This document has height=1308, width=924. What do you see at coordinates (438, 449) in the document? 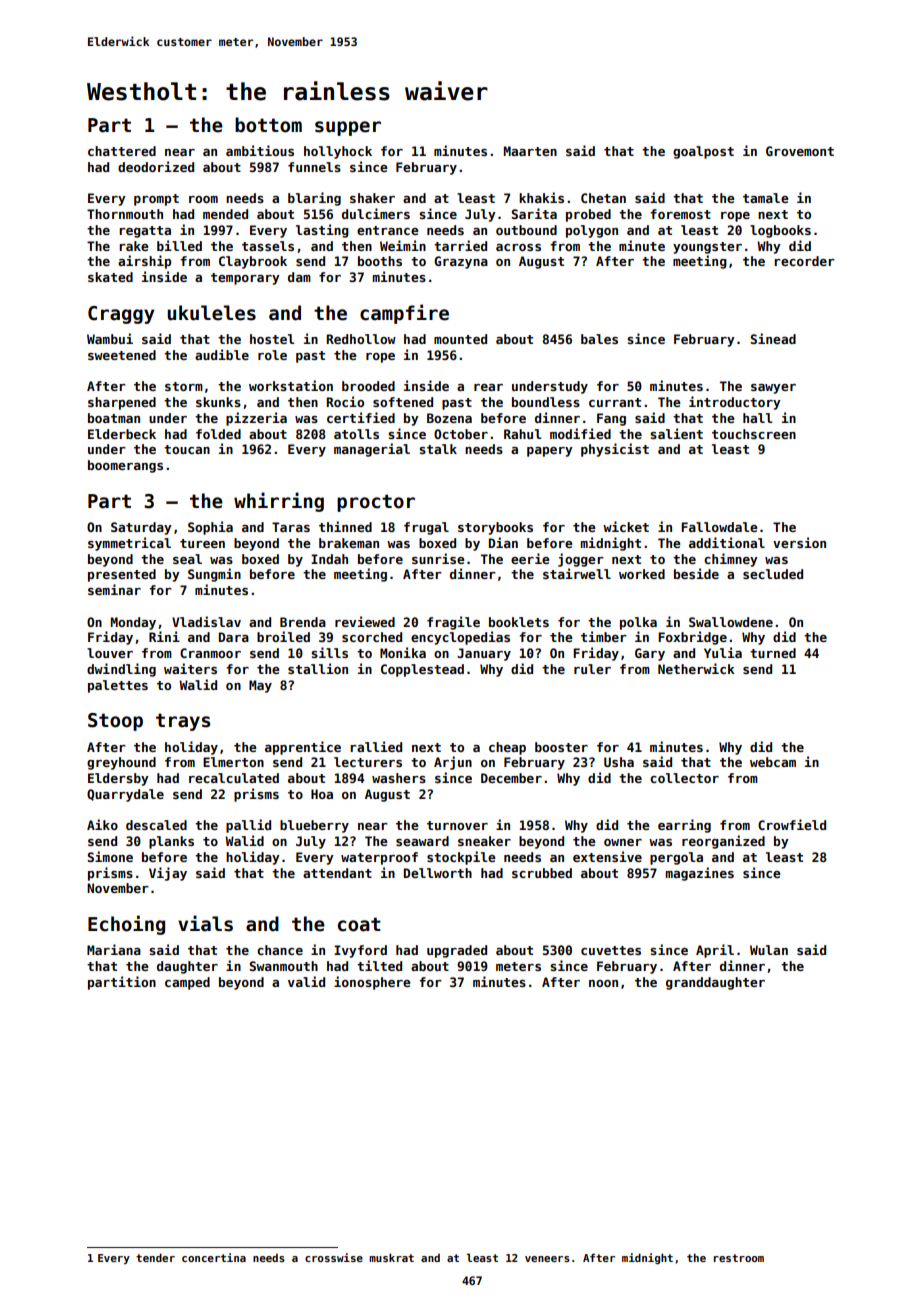
I see `stalk` at bounding box center [438, 449].
